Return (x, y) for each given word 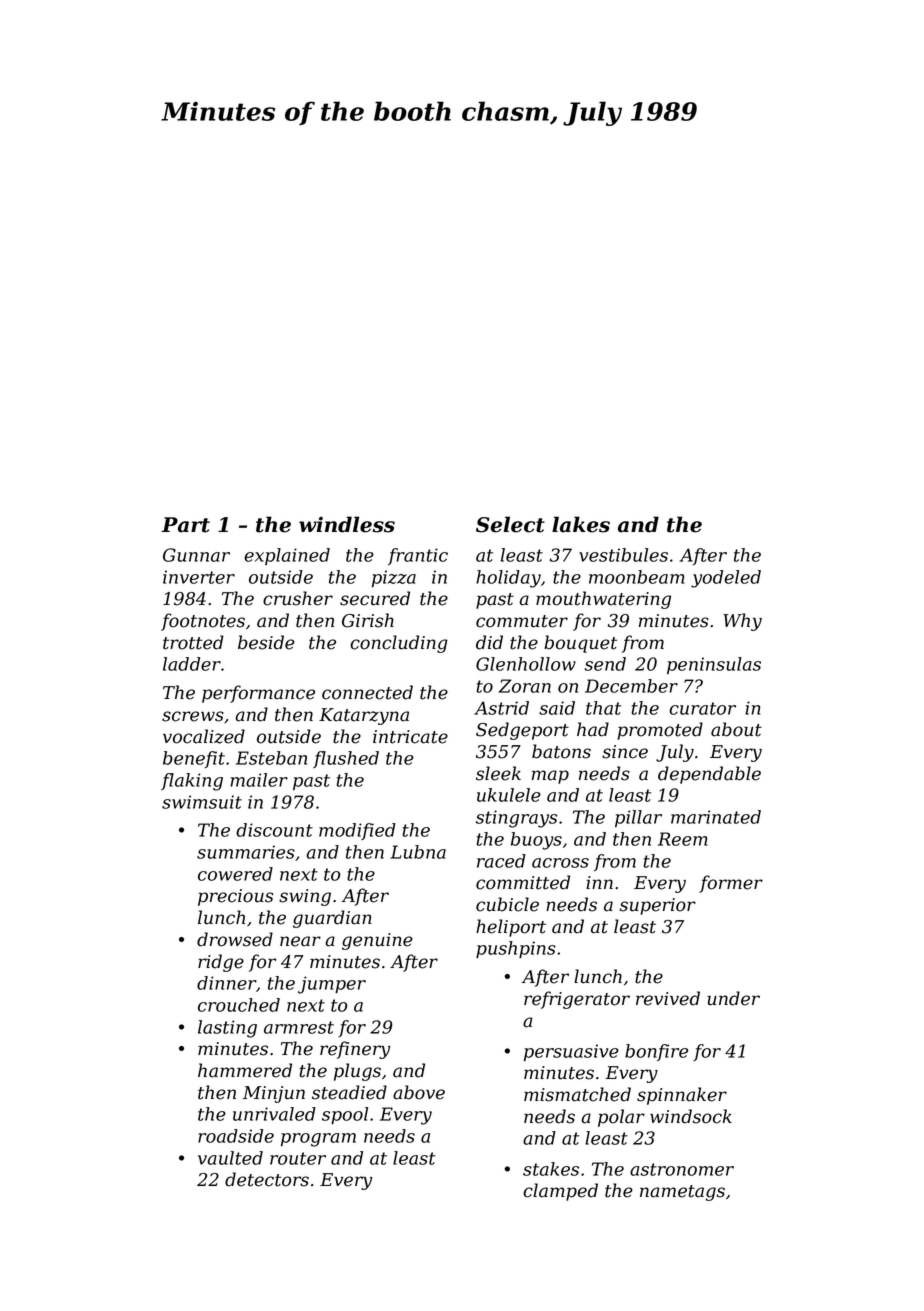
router (298, 1158)
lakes (581, 524)
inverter (199, 577)
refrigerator (577, 1000)
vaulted (230, 1158)
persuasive (571, 1052)
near (300, 941)
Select (510, 524)
